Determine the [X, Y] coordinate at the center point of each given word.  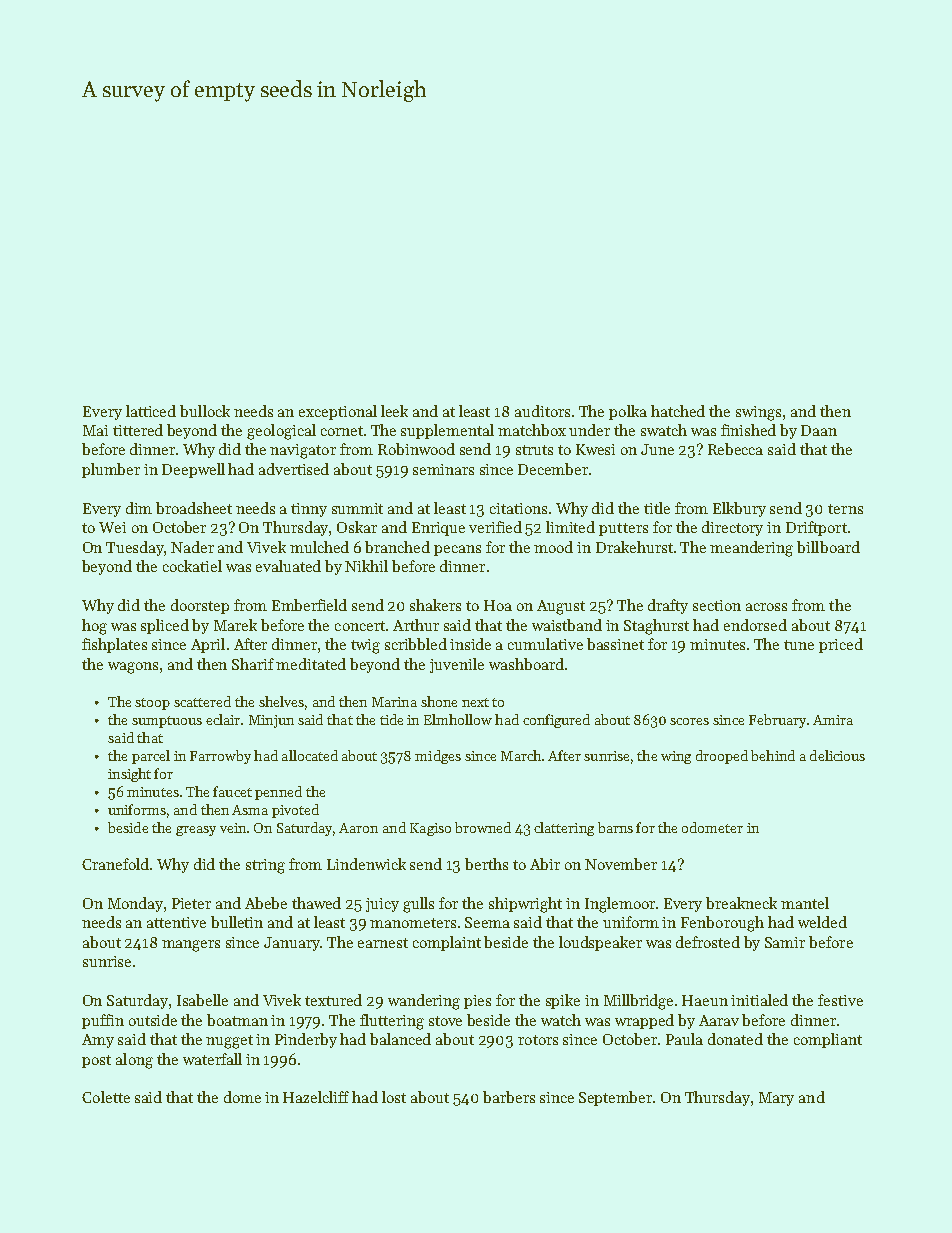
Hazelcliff [316, 1097]
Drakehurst [634, 547]
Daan [819, 430]
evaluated [288, 566]
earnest [383, 943]
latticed [151, 411]
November [621, 864]
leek [394, 411]
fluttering [392, 1022]
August [561, 607]
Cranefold [116, 864]
